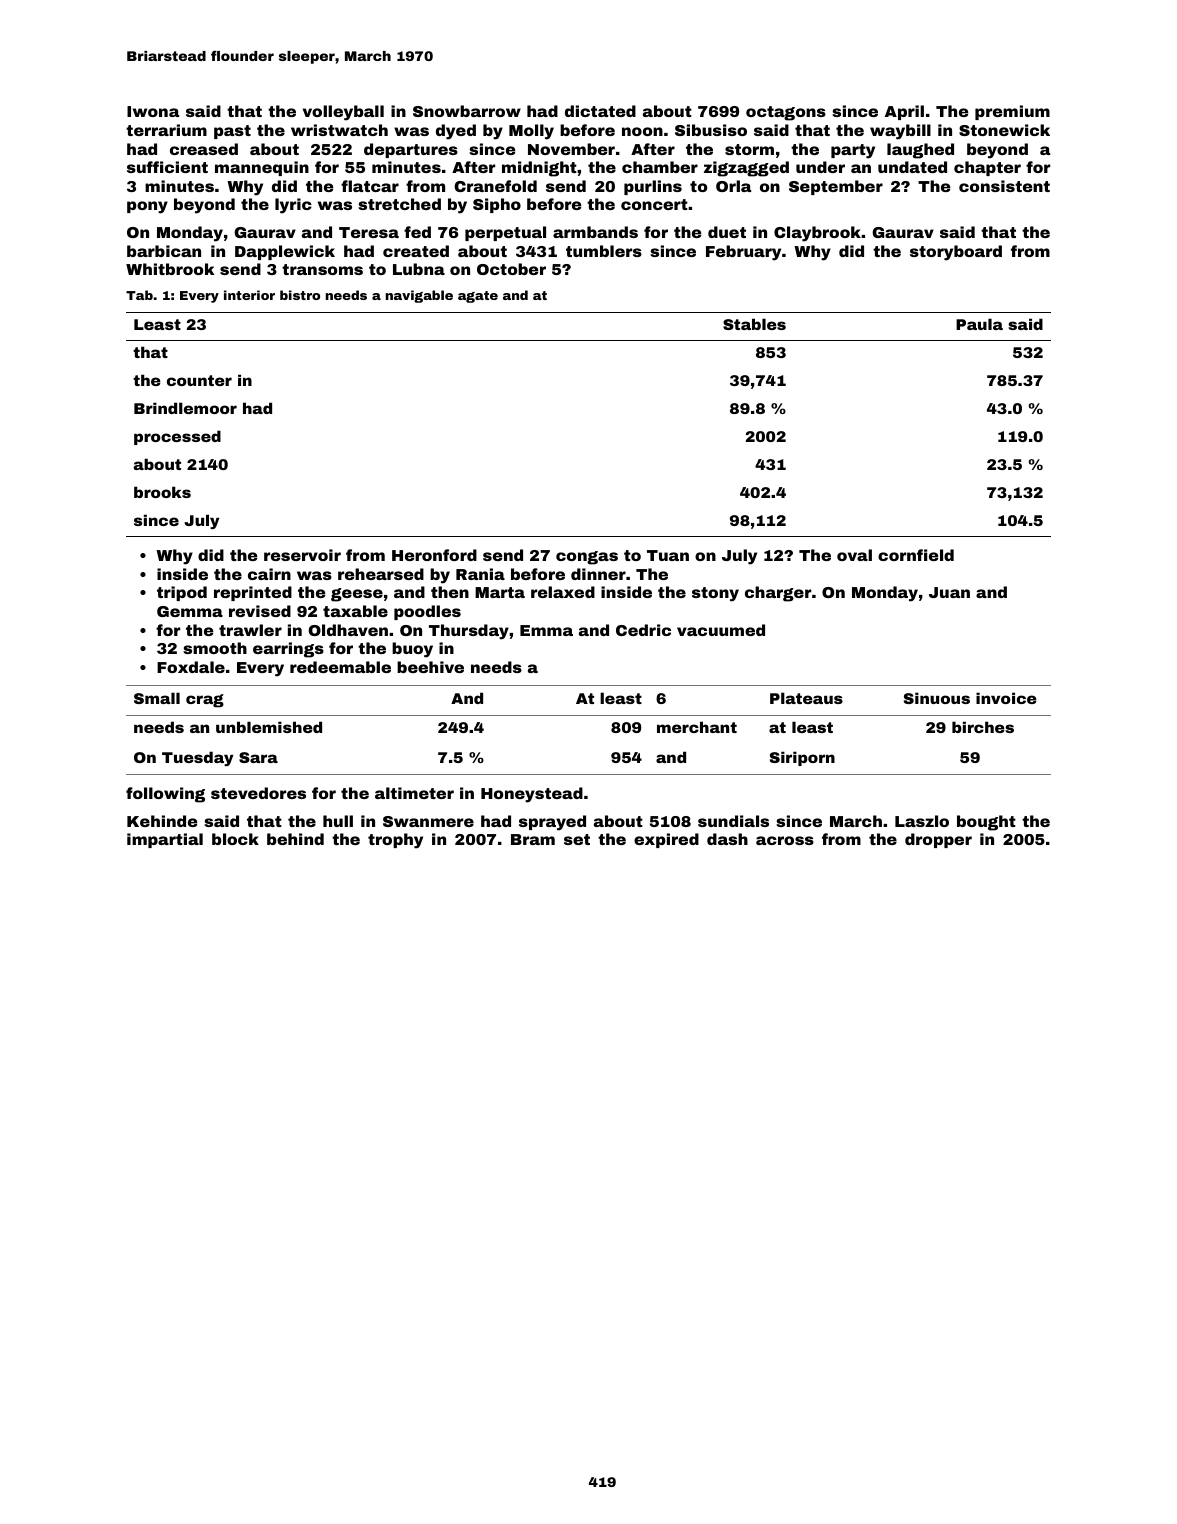 This screenshot has width=1177, height=1524. Describe the element at coordinates (587, 558) in the screenshot. I see `congas` at that location.
